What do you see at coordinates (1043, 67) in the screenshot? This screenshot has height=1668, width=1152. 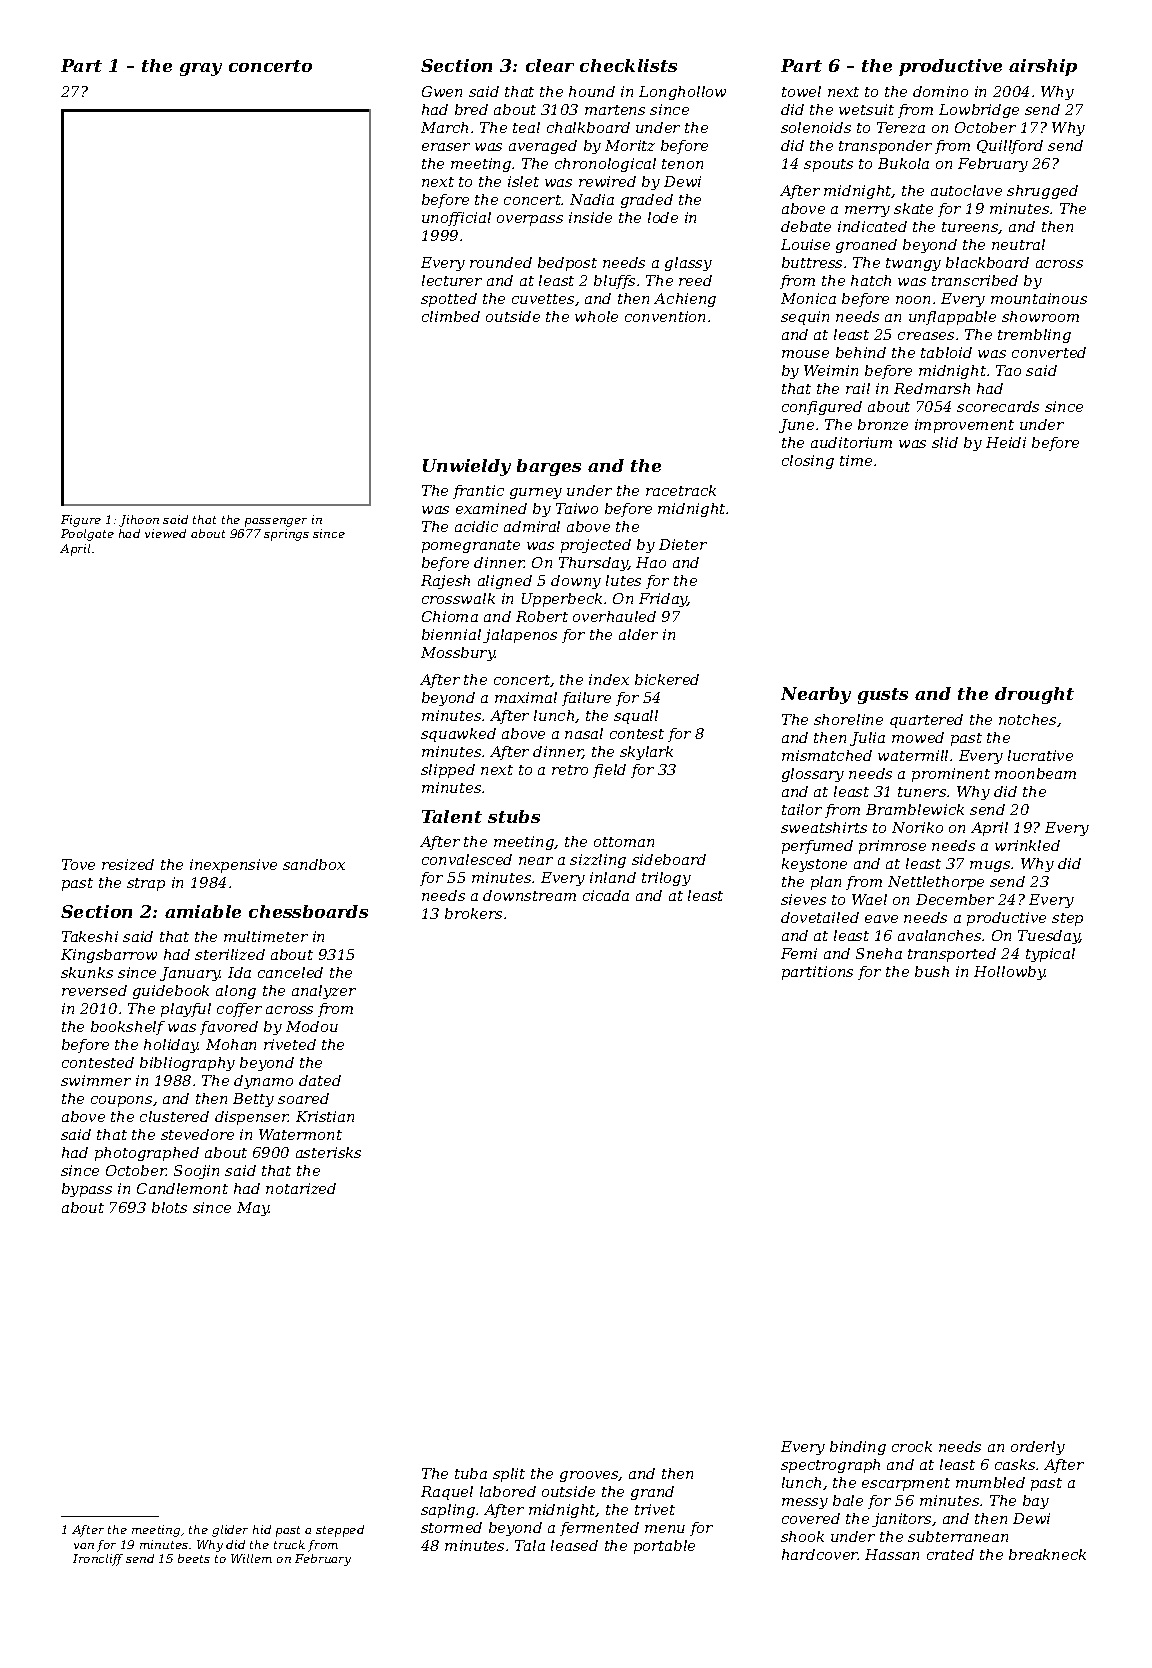 I see `airship` at bounding box center [1043, 67].
